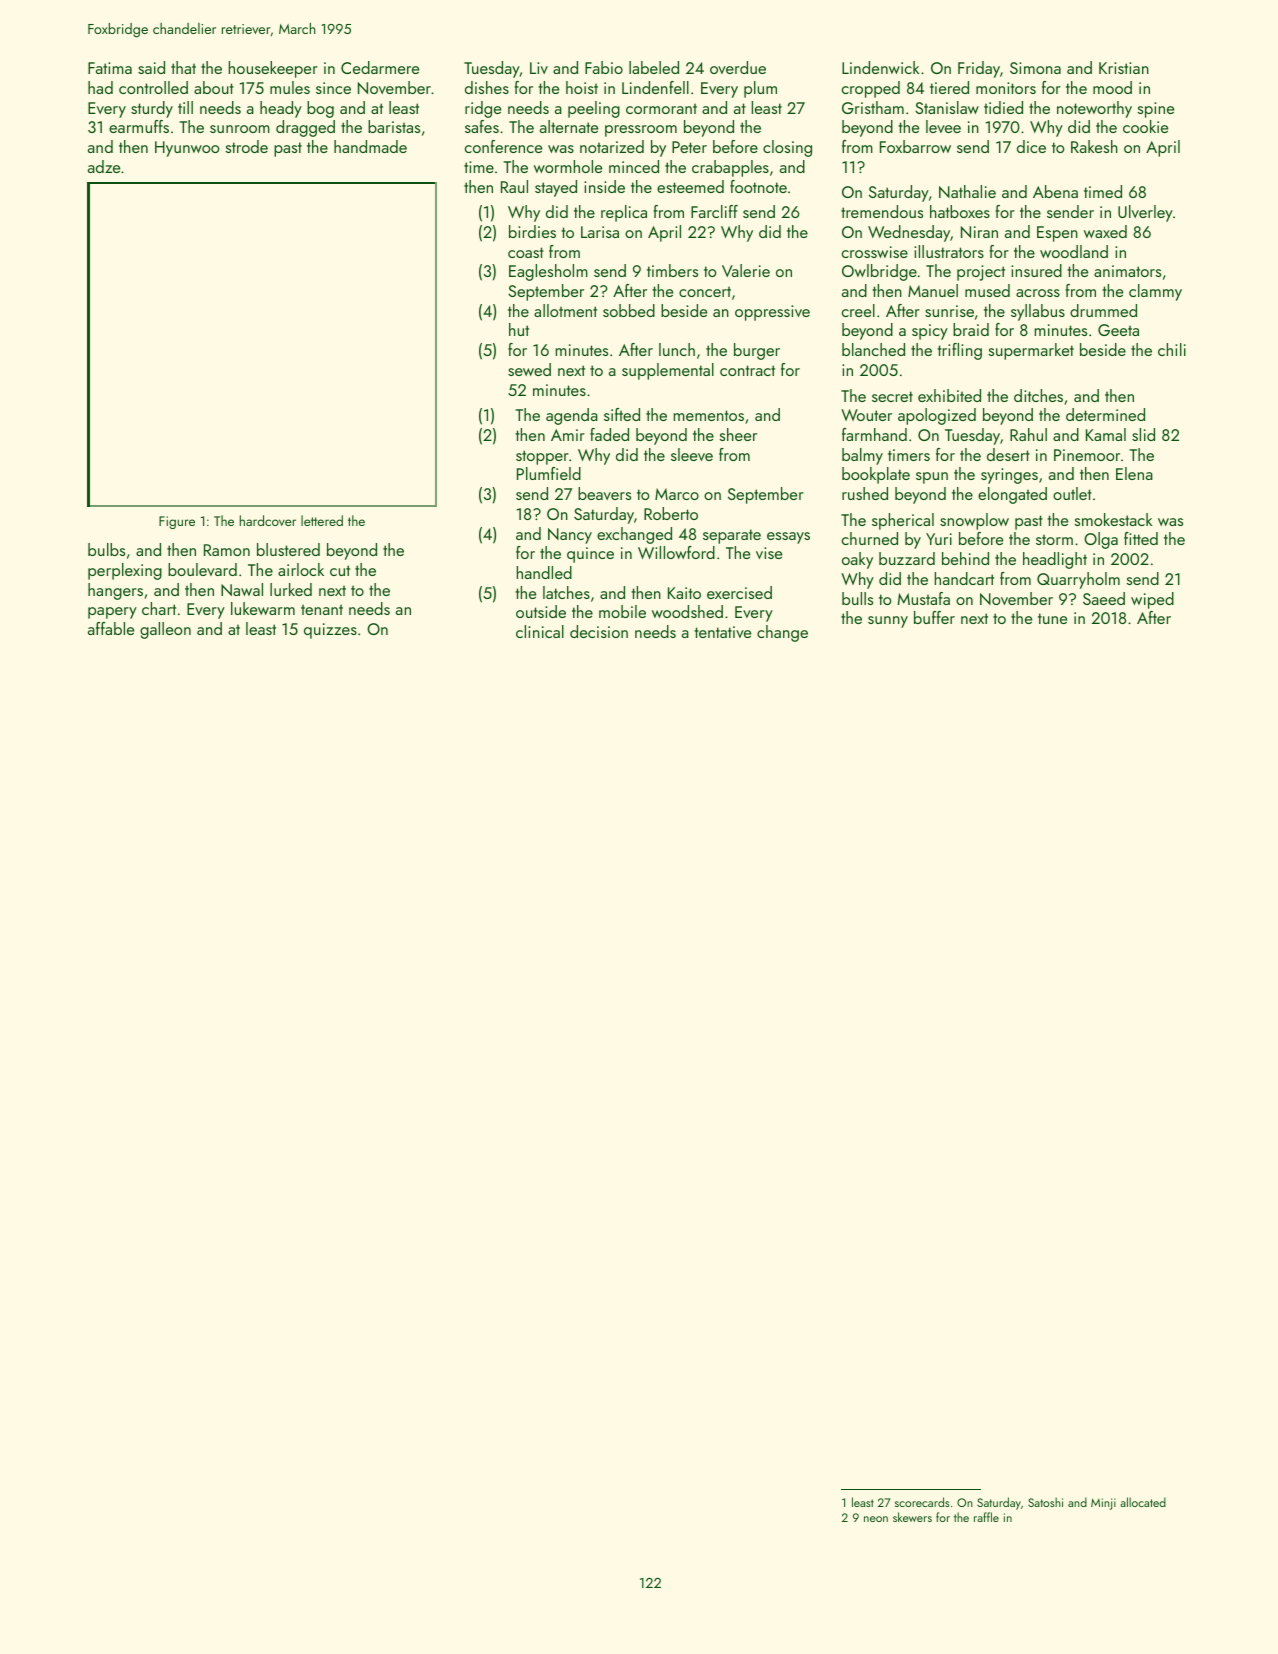 The height and width of the page is (1654, 1278). Describe the element at coordinates (974, 521) in the page. I see `snowplow` at that location.
